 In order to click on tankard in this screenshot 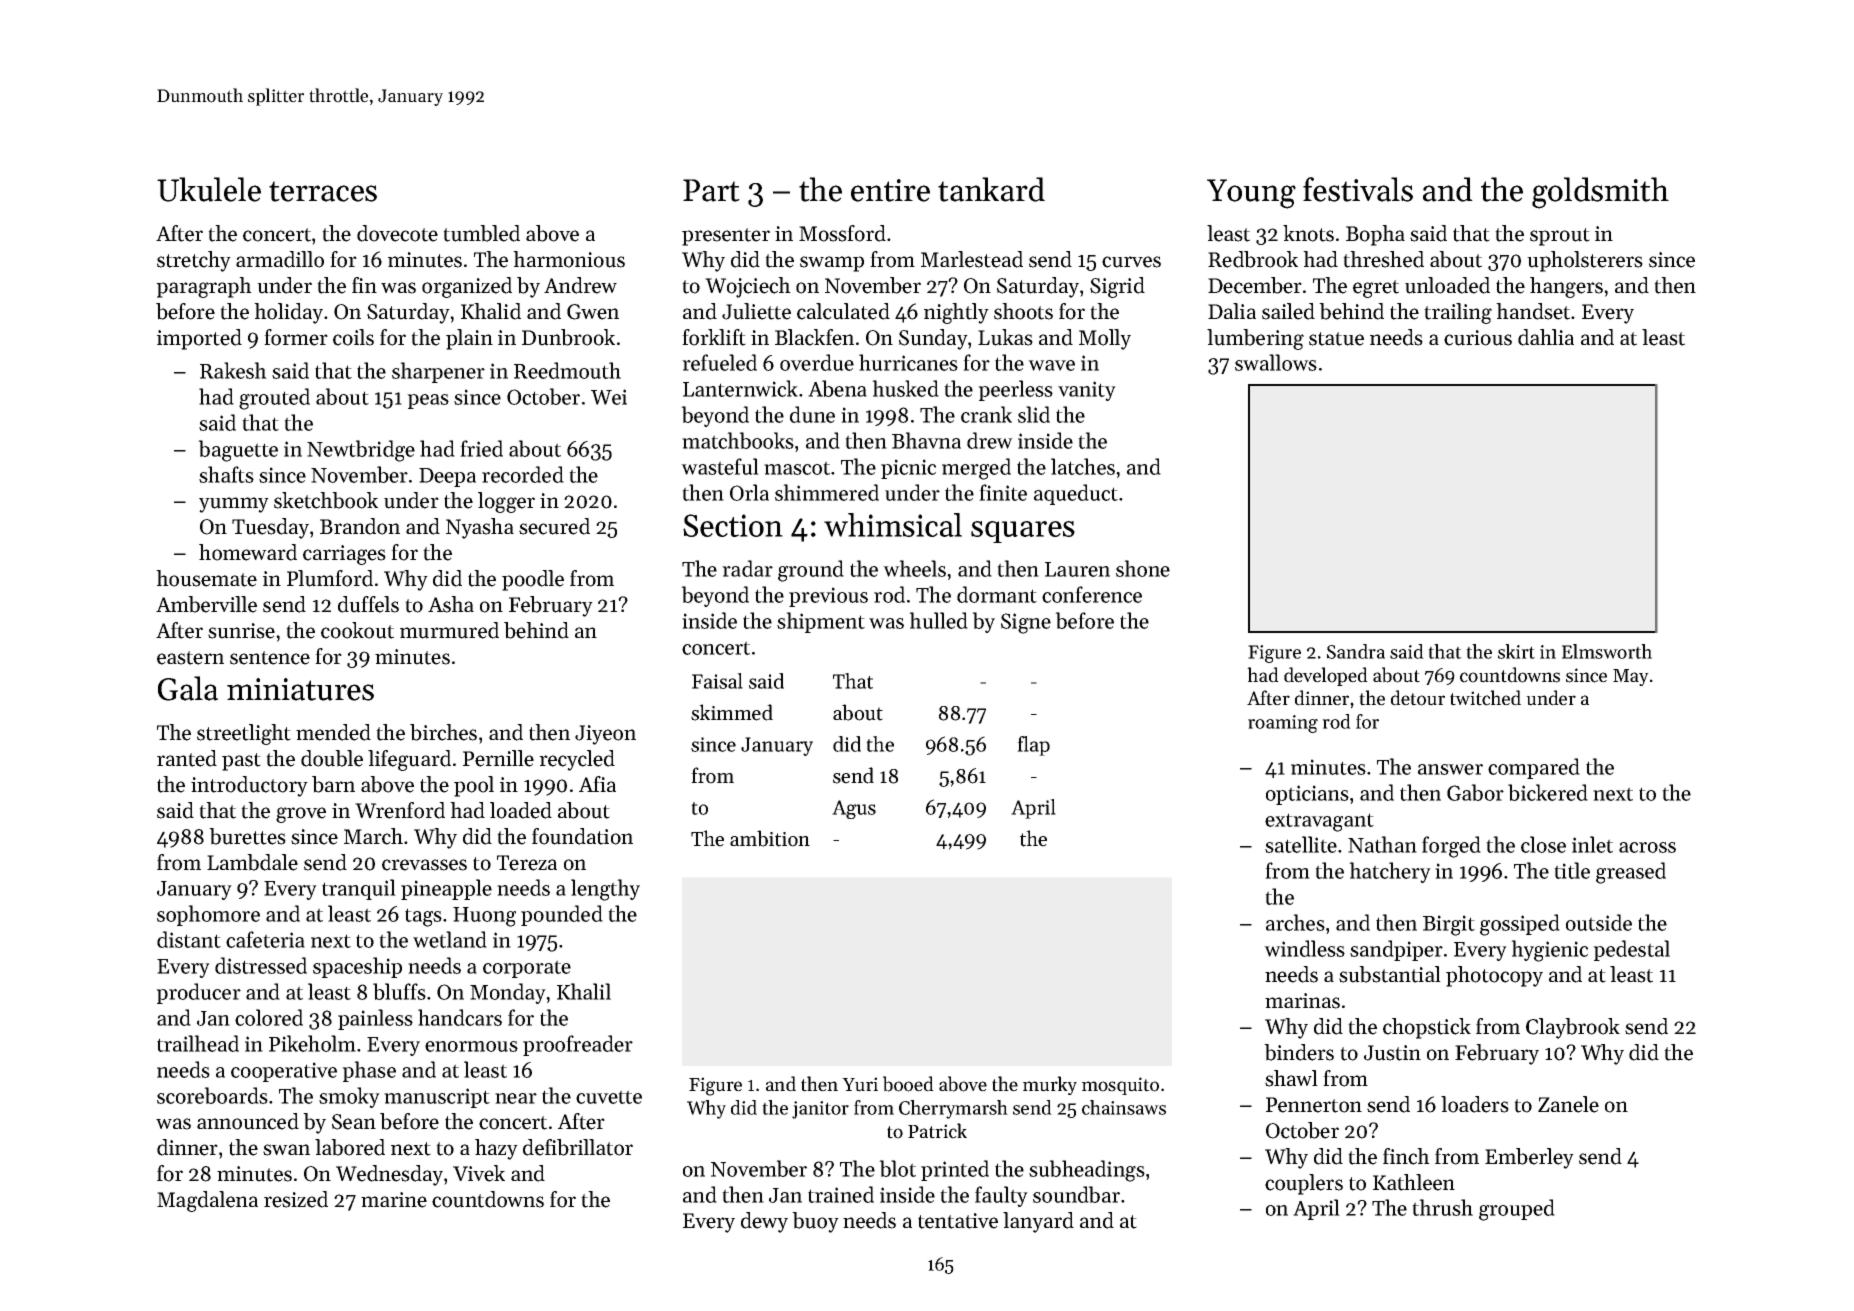, I will do `click(991, 189)`.
